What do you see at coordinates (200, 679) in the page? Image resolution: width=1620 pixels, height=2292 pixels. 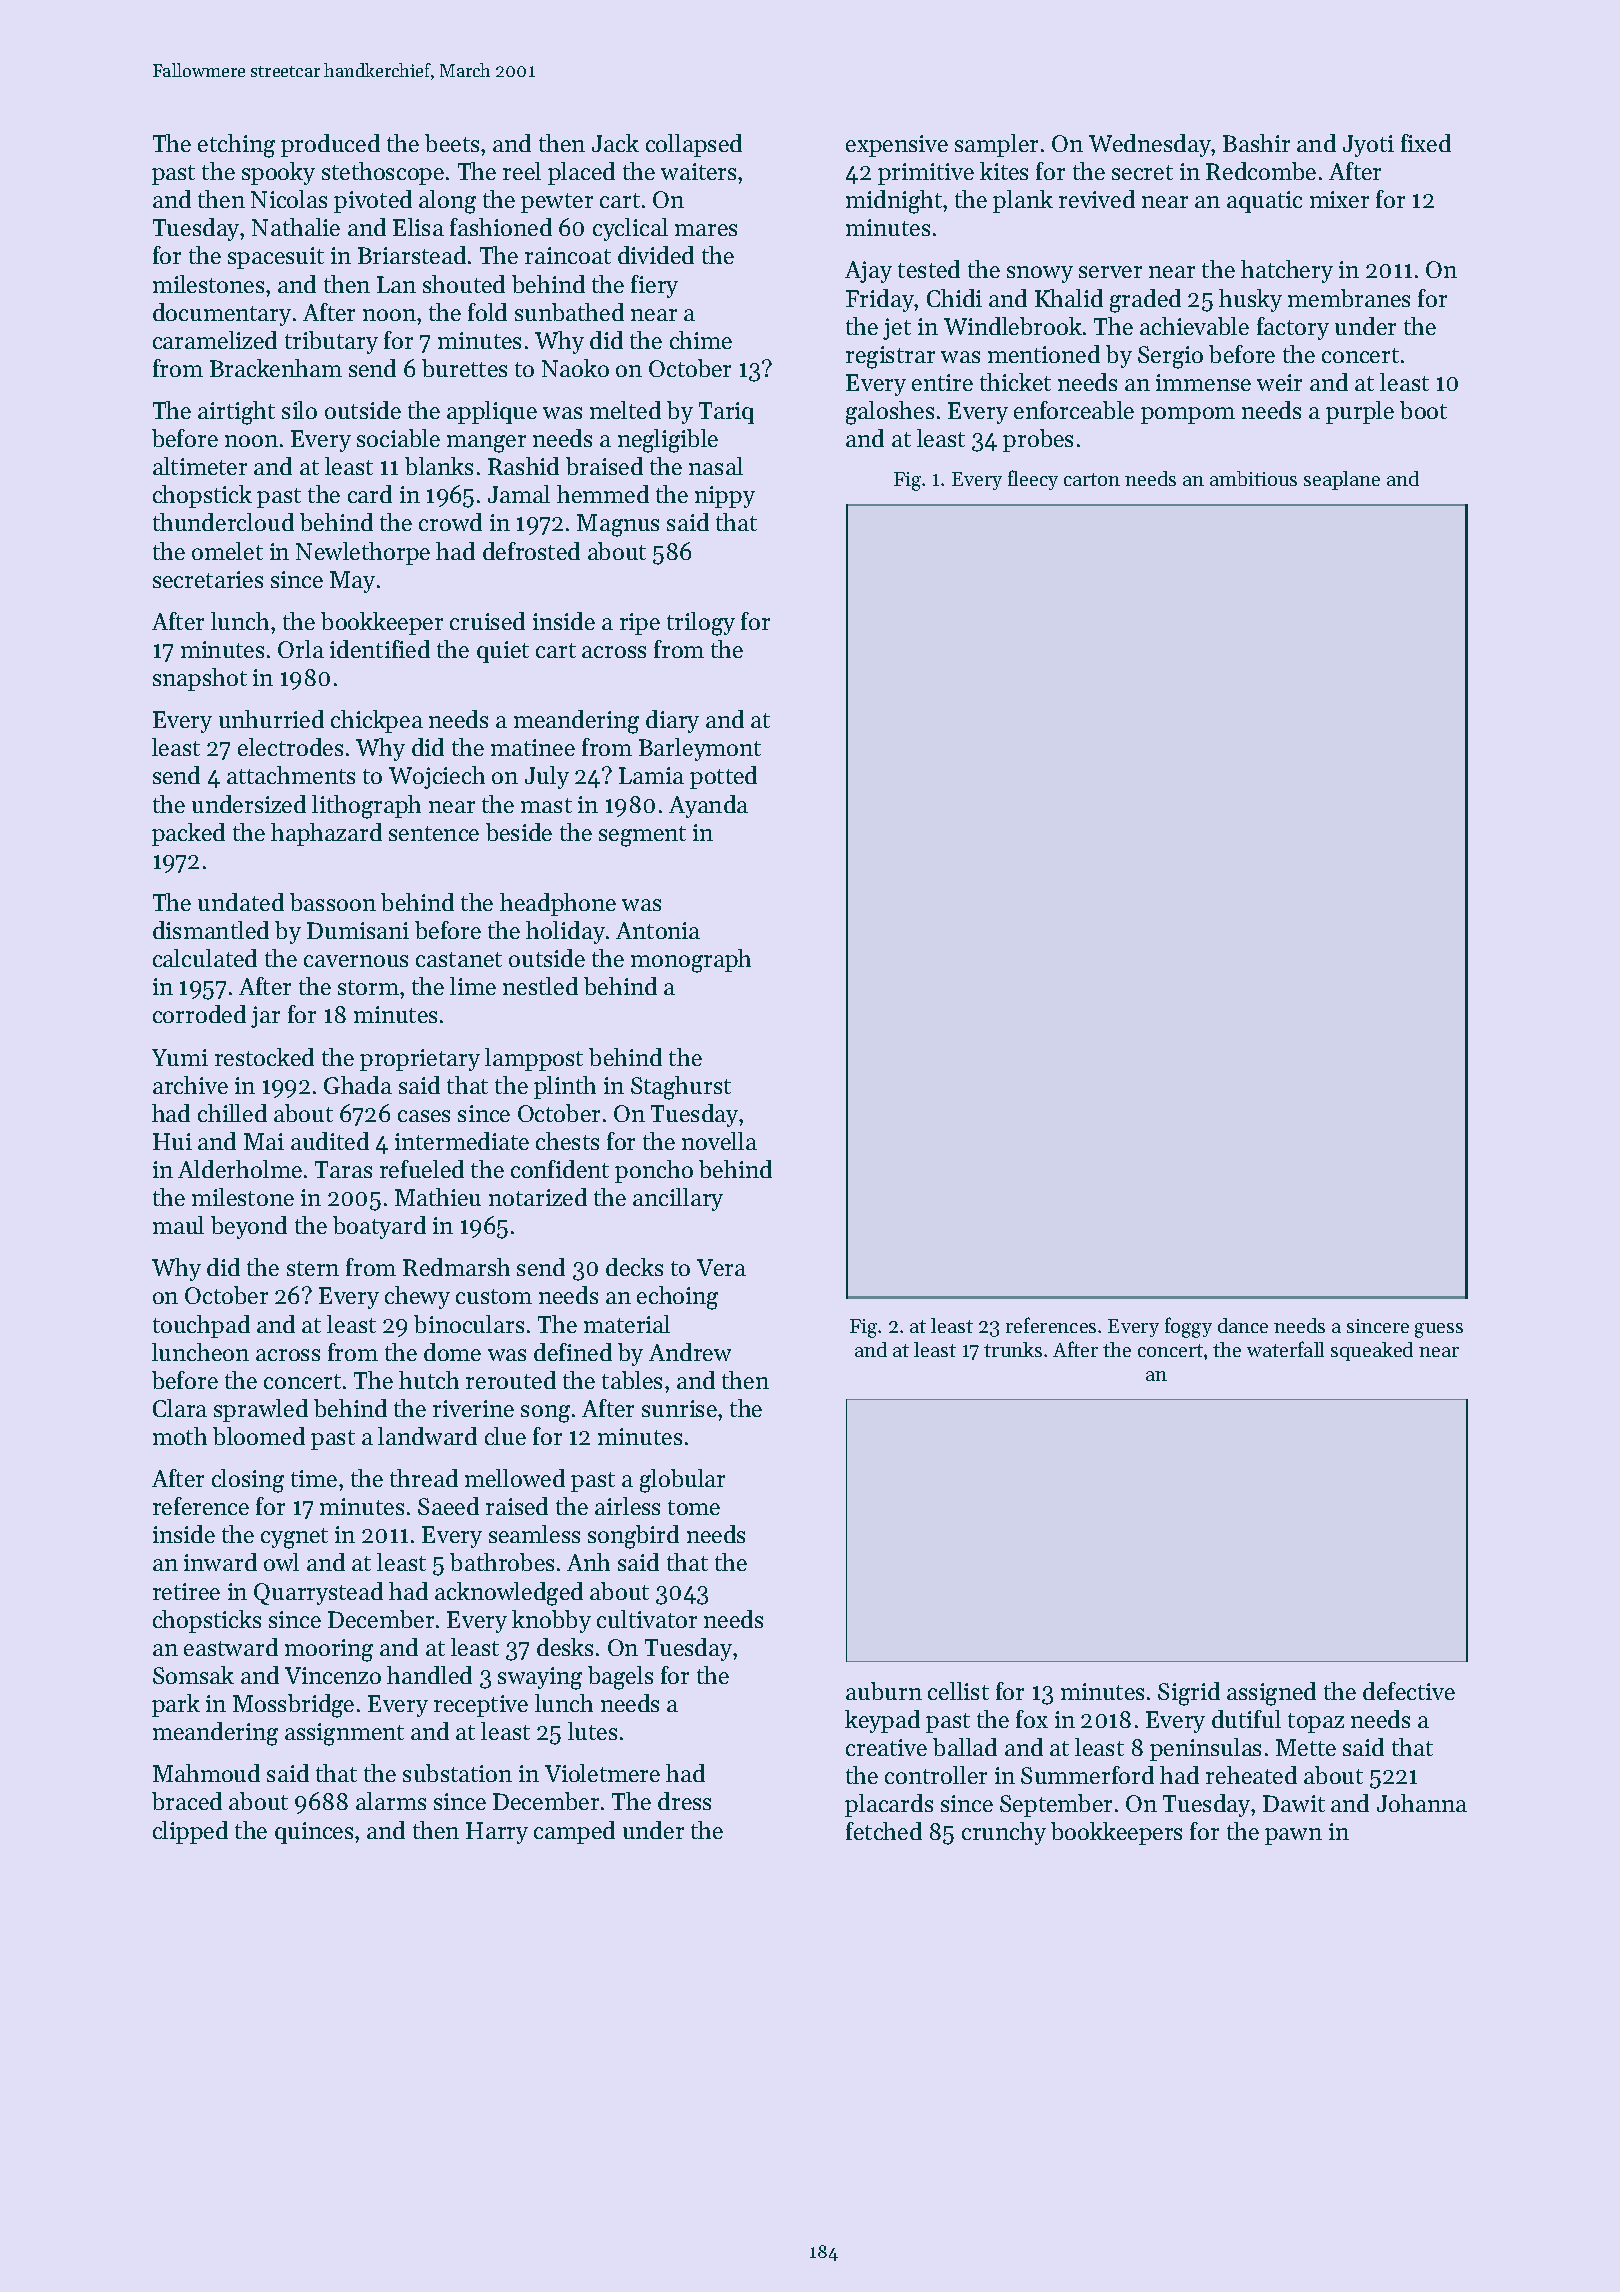 I see `snapshot` at bounding box center [200, 679].
